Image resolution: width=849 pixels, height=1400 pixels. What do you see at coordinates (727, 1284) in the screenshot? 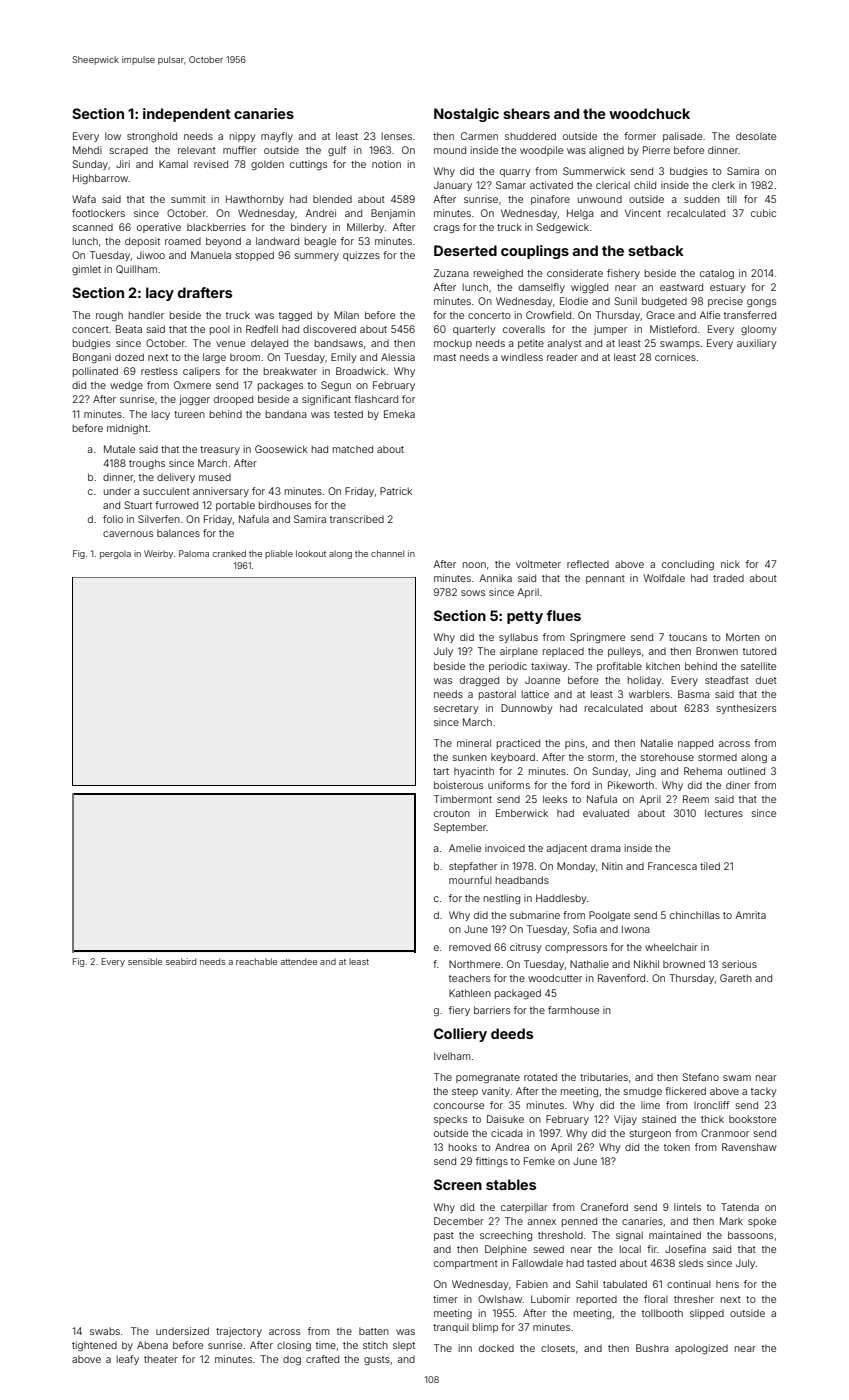
I see `hens` at bounding box center [727, 1284].
